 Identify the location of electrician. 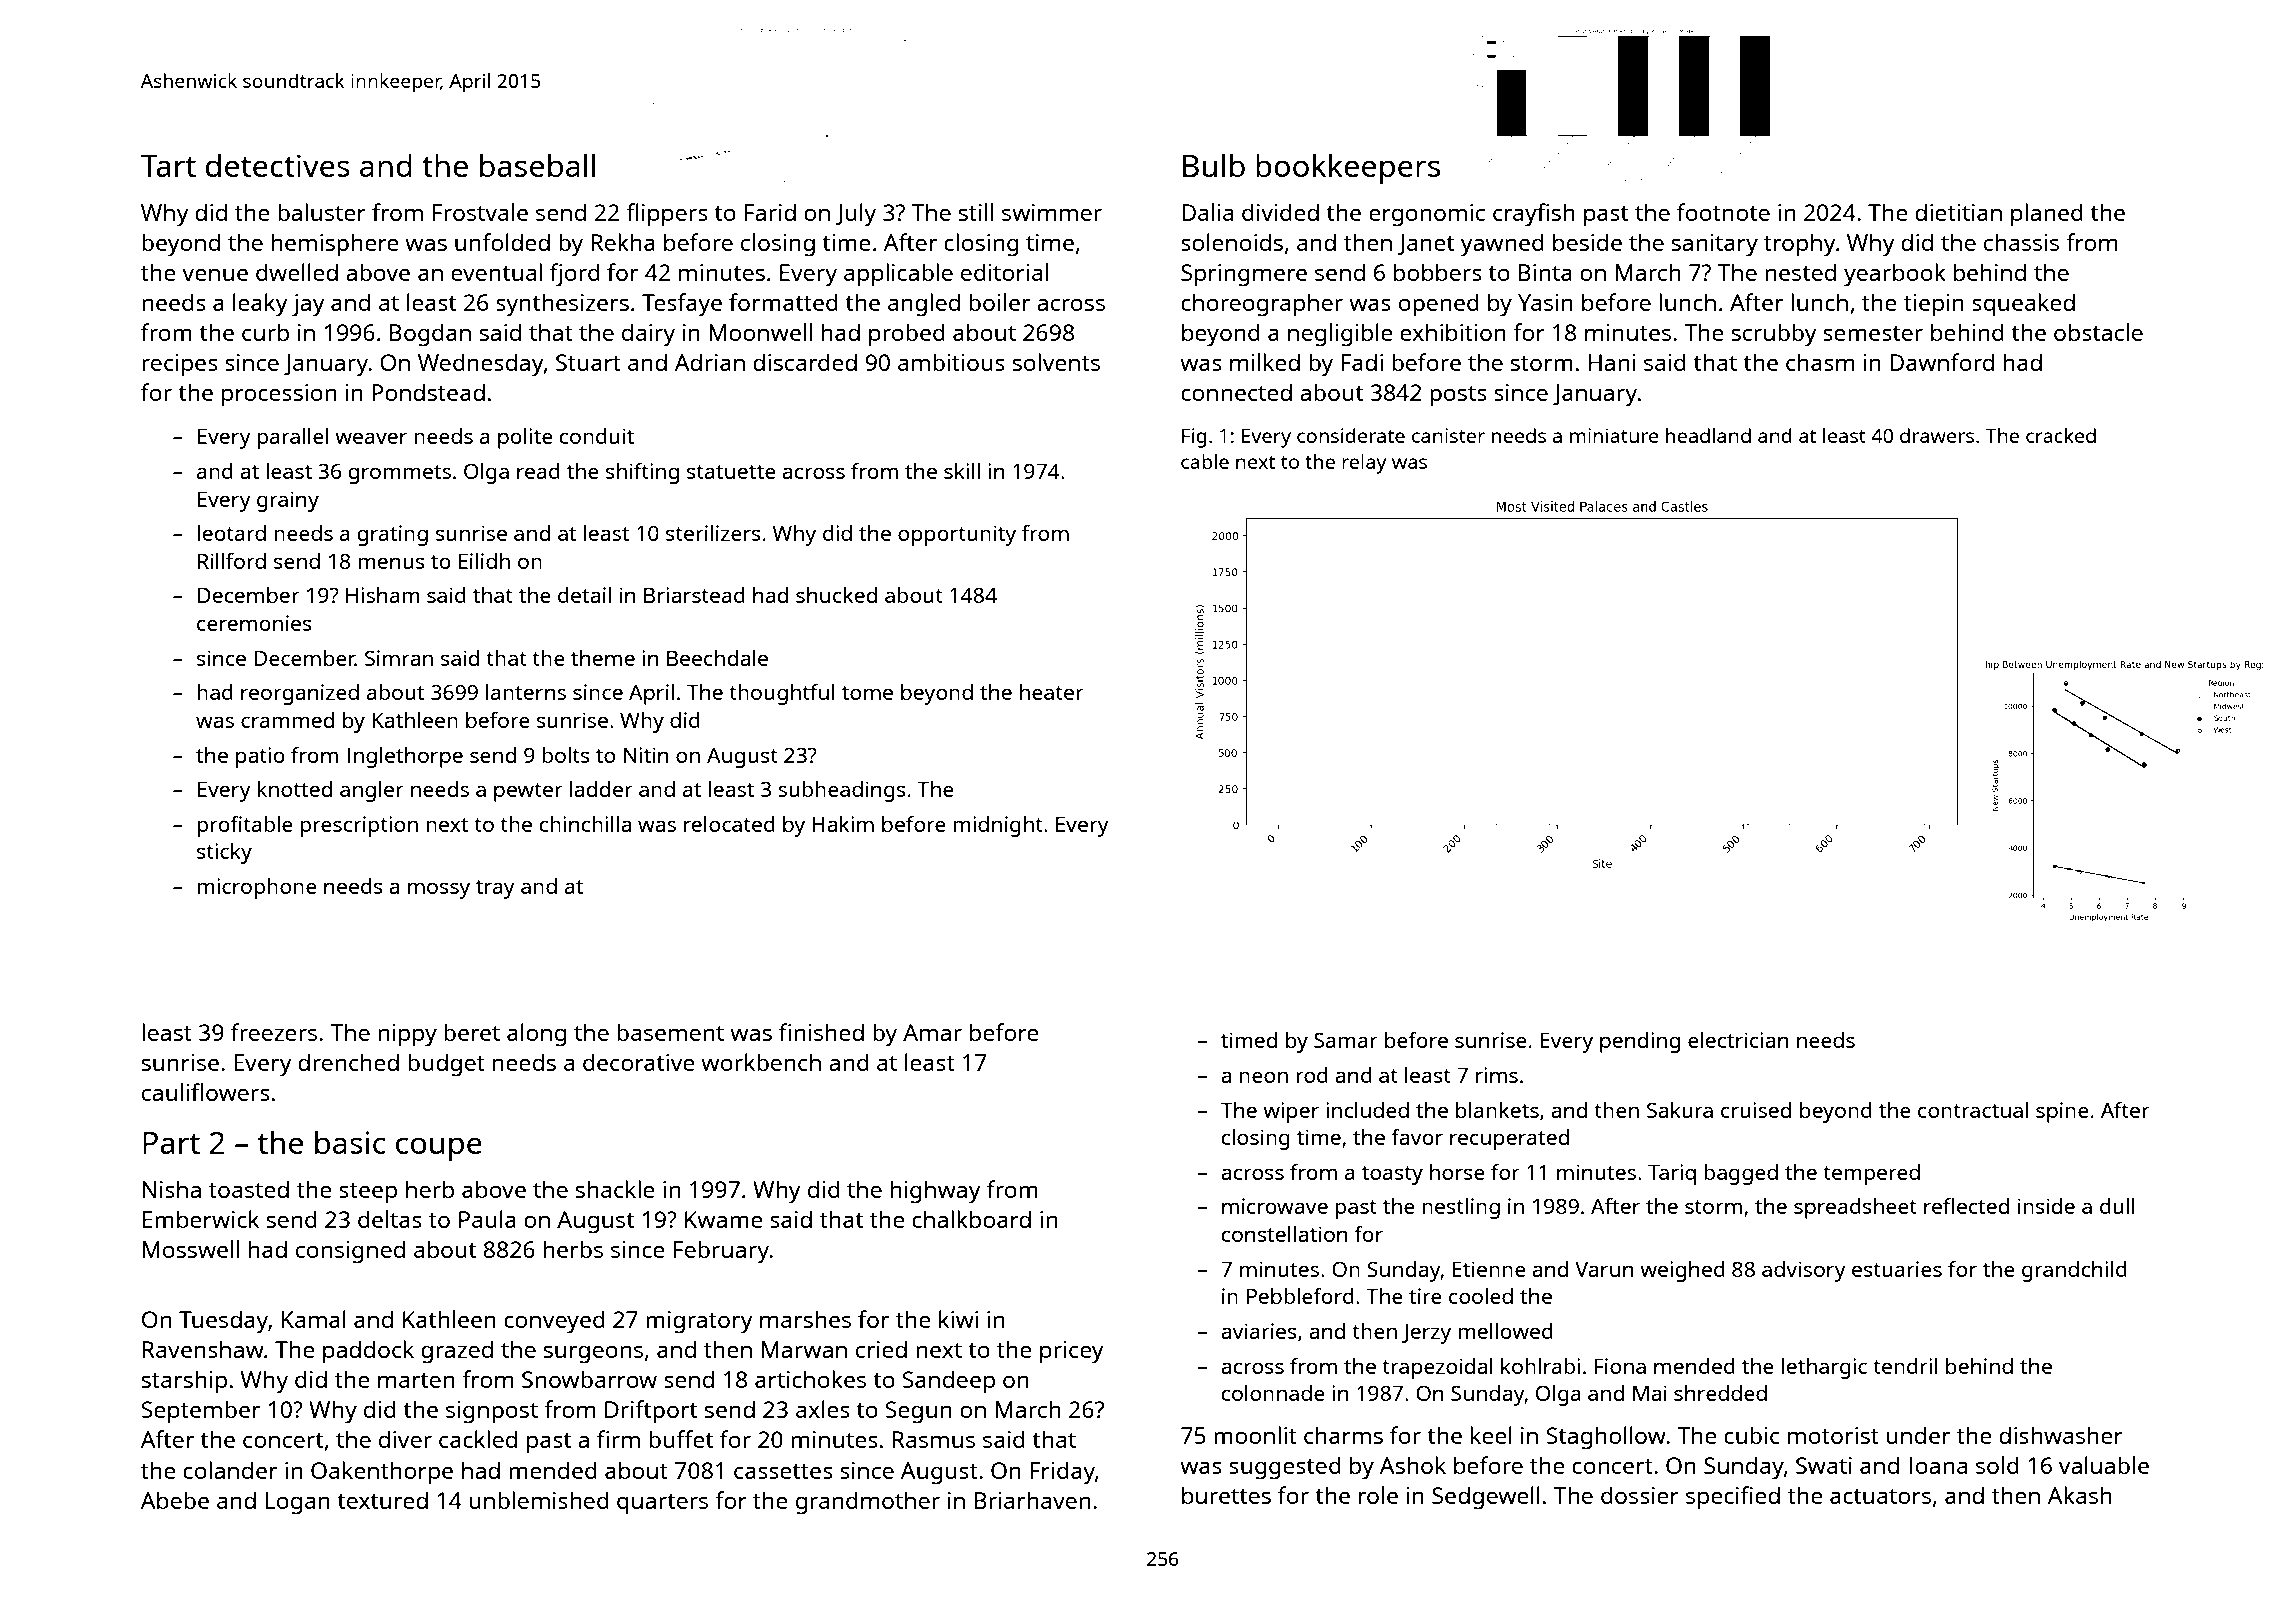
(1738, 1040).
